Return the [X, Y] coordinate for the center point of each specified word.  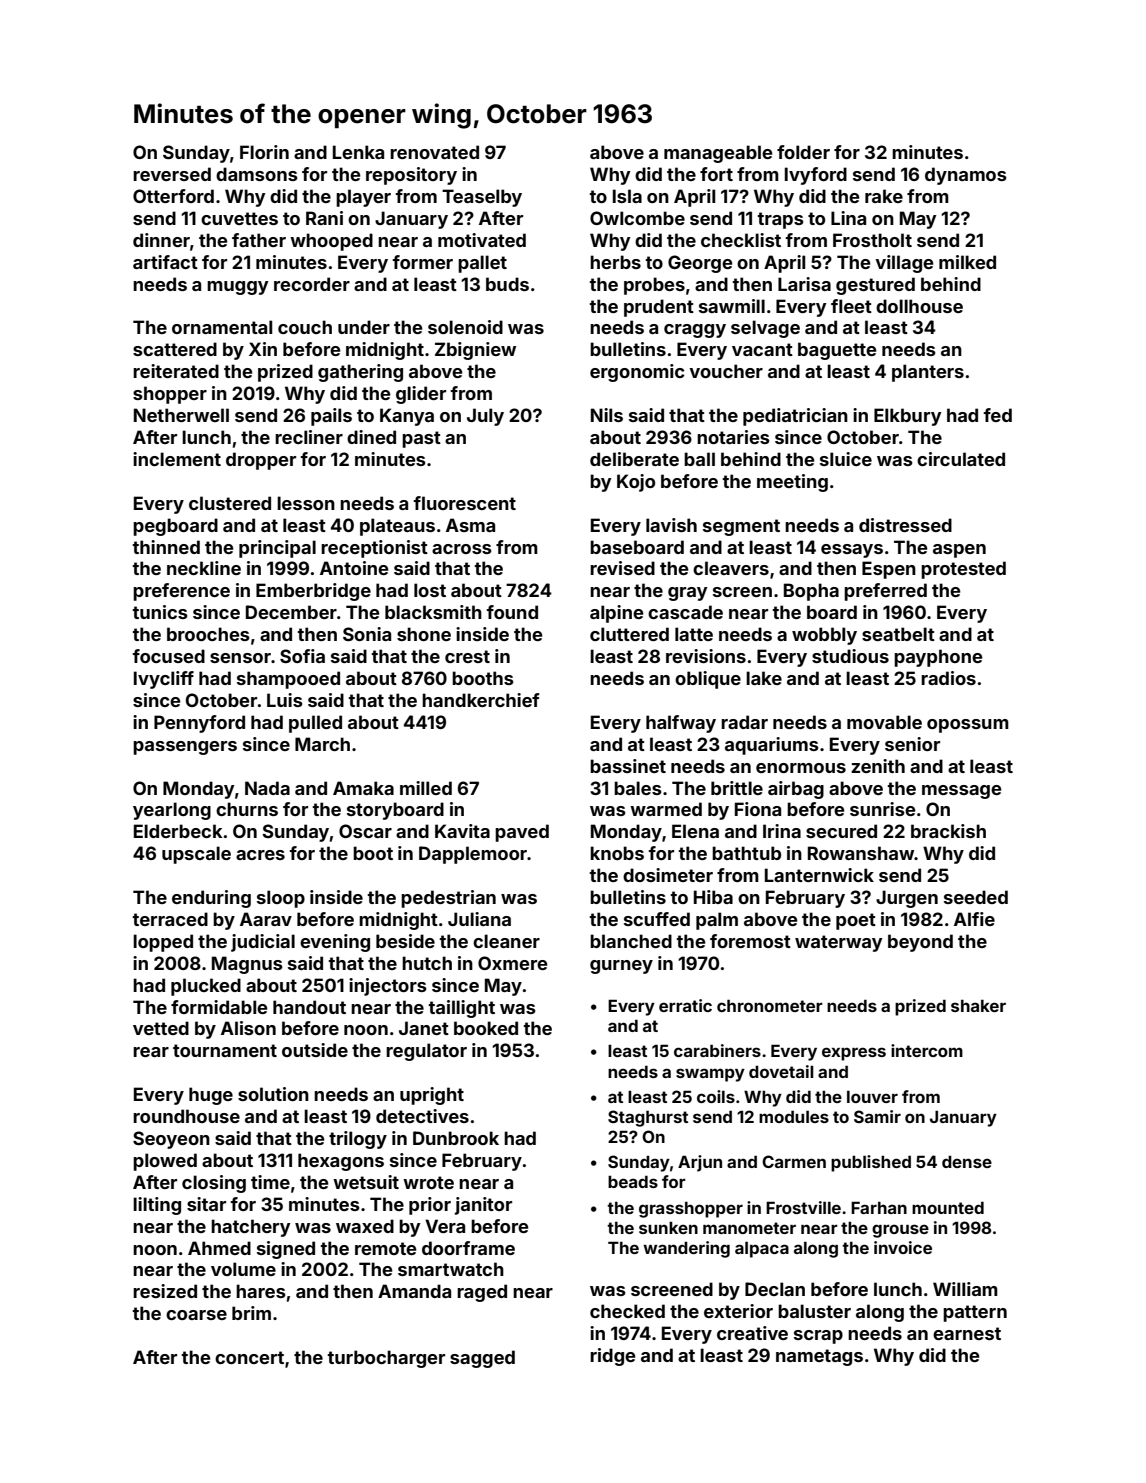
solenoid [465, 327]
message [962, 792]
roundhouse [186, 1116]
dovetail [781, 1071]
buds [507, 284]
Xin [263, 349]
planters [928, 373]
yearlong [172, 811]
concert [249, 1357]
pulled [315, 724]
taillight [461, 1009]
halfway [681, 724]
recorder [312, 284]
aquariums [772, 746]
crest [467, 656]
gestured [875, 286]
